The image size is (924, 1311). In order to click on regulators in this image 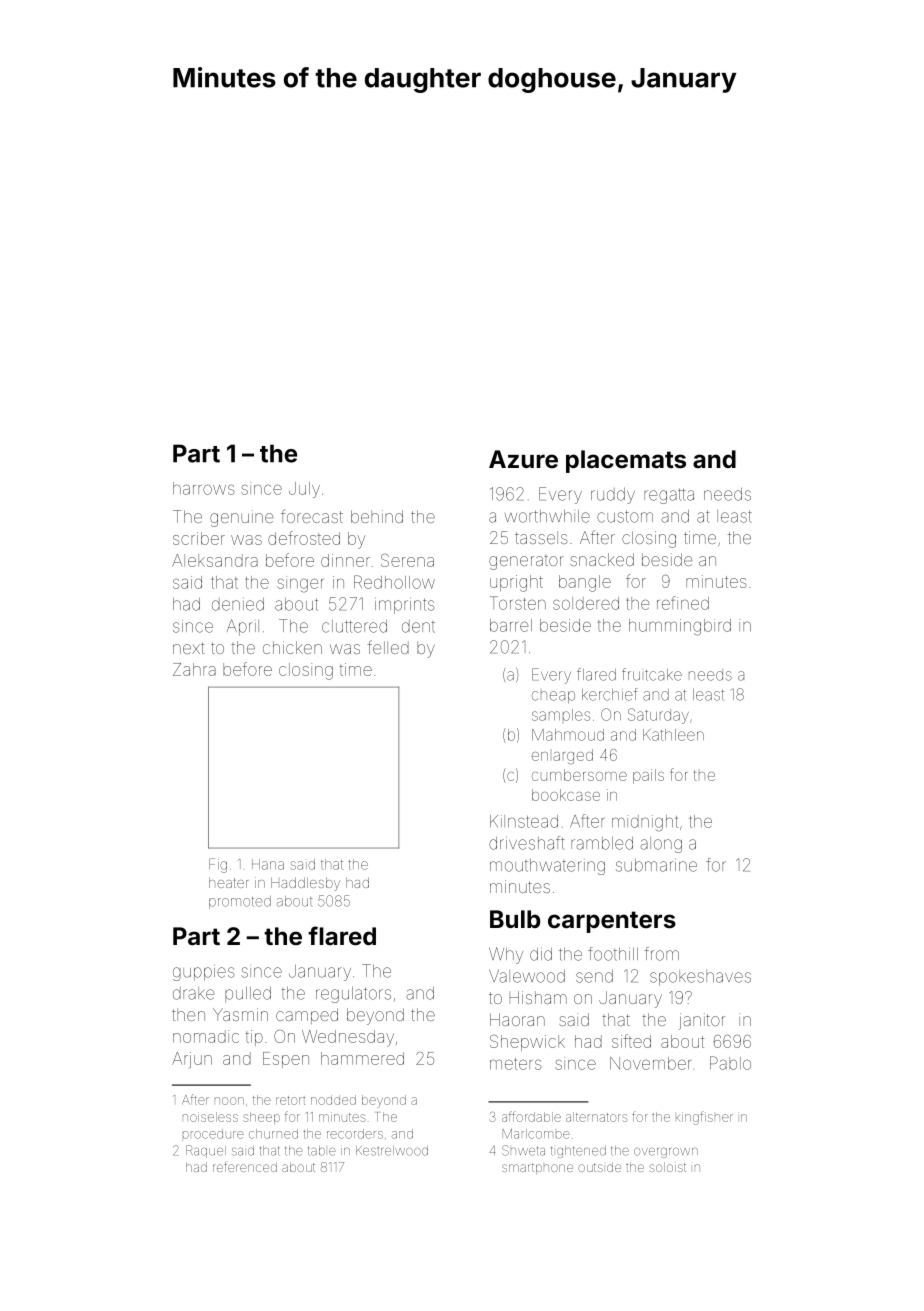, I will do `click(353, 995)`.
